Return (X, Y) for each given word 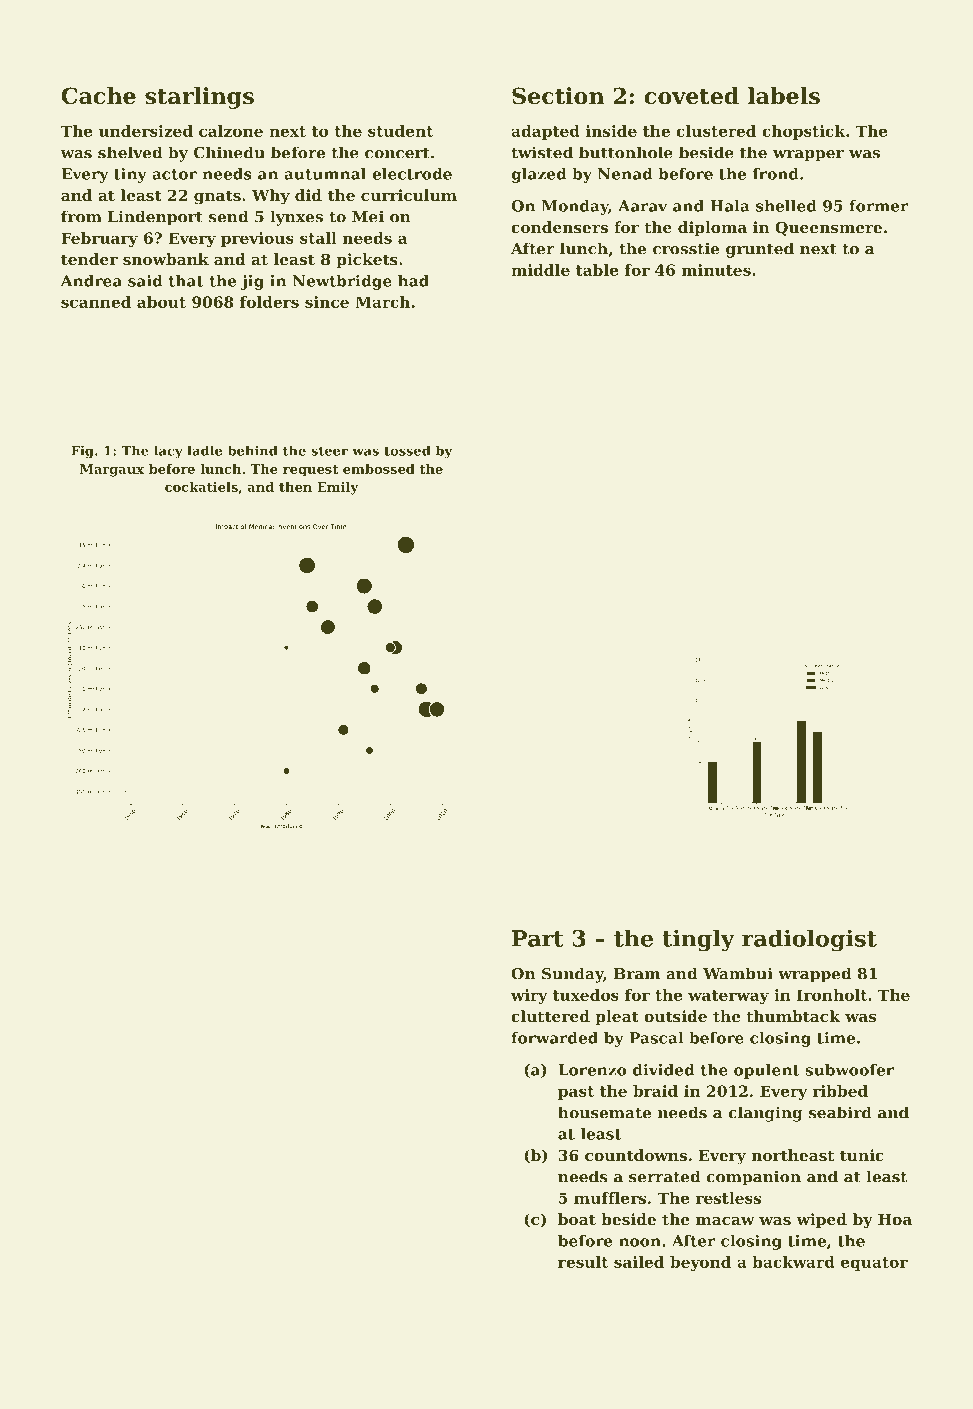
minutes (716, 270)
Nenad (625, 174)
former (879, 206)
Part (538, 938)
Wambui (738, 973)
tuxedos (586, 995)
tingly (698, 941)
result (583, 1262)
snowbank (166, 259)
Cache (98, 96)
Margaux (112, 470)
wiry (529, 996)
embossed (379, 469)
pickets (367, 260)
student (400, 131)
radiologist (809, 941)
